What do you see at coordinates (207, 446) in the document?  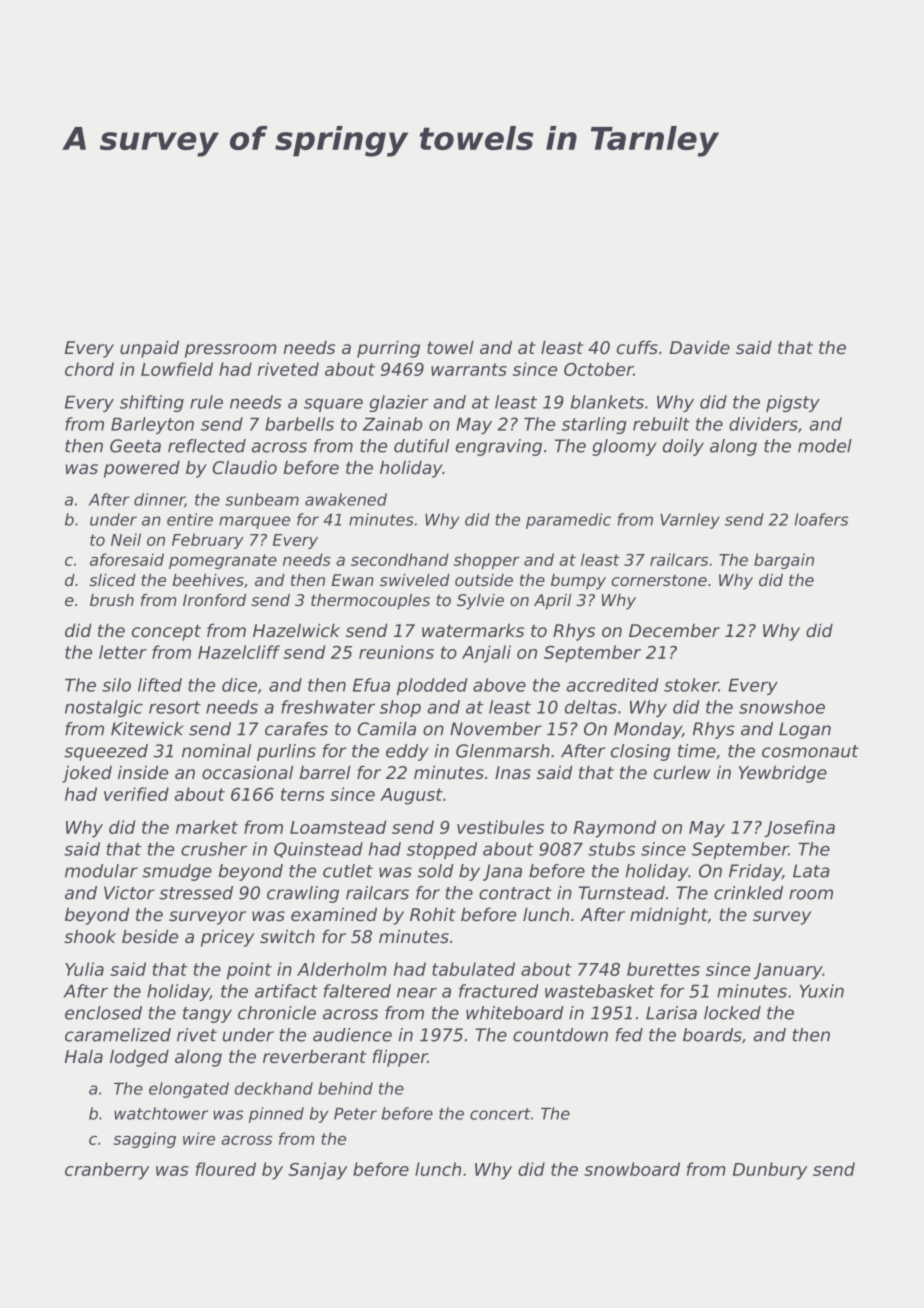 I see `reflected` at bounding box center [207, 446].
